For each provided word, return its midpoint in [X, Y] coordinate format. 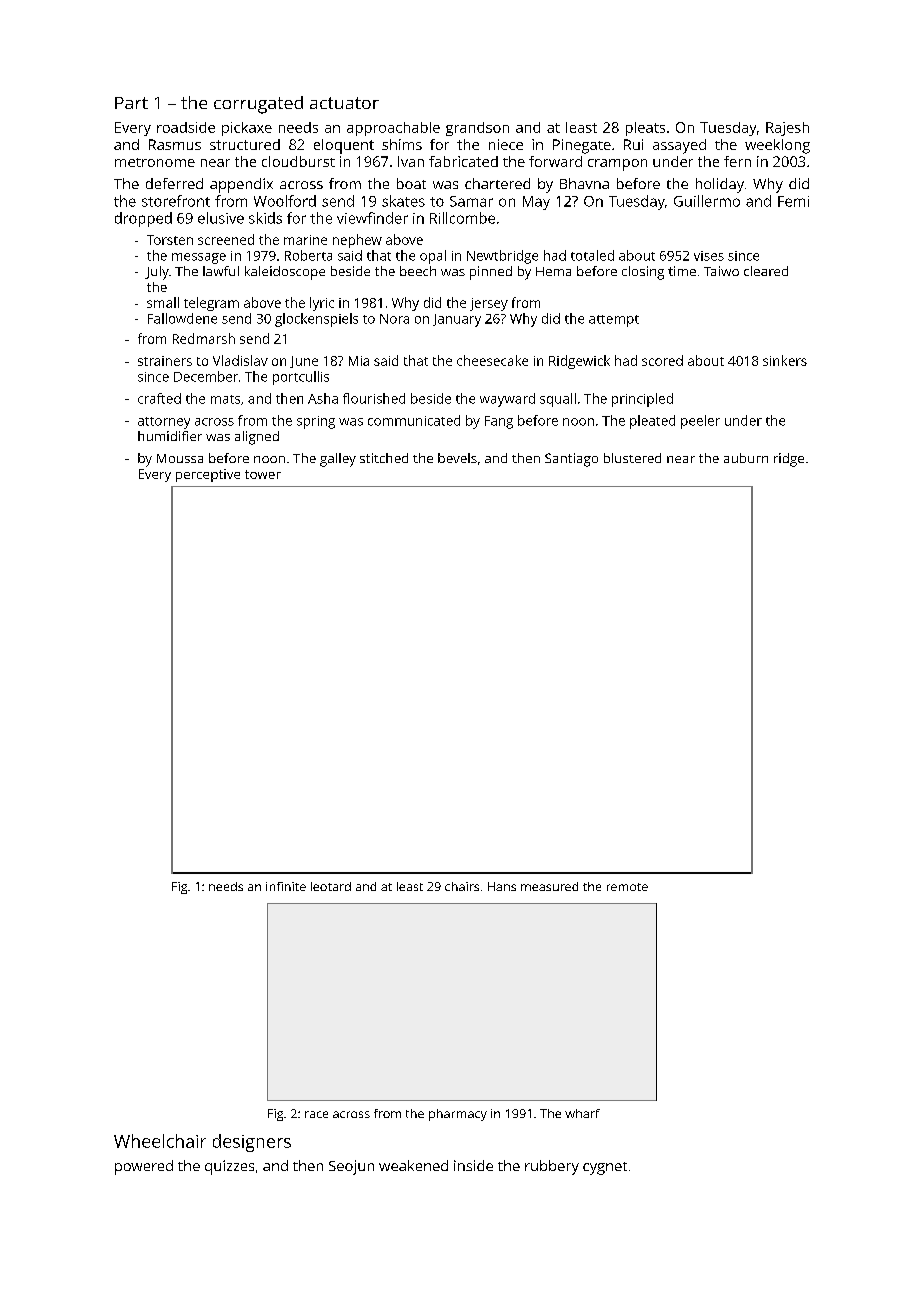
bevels [457, 458]
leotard [331, 886]
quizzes [229, 1167]
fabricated [463, 161]
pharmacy [458, 1115]
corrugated [258, 105]
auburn [746, 458]
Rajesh [787, 129]
